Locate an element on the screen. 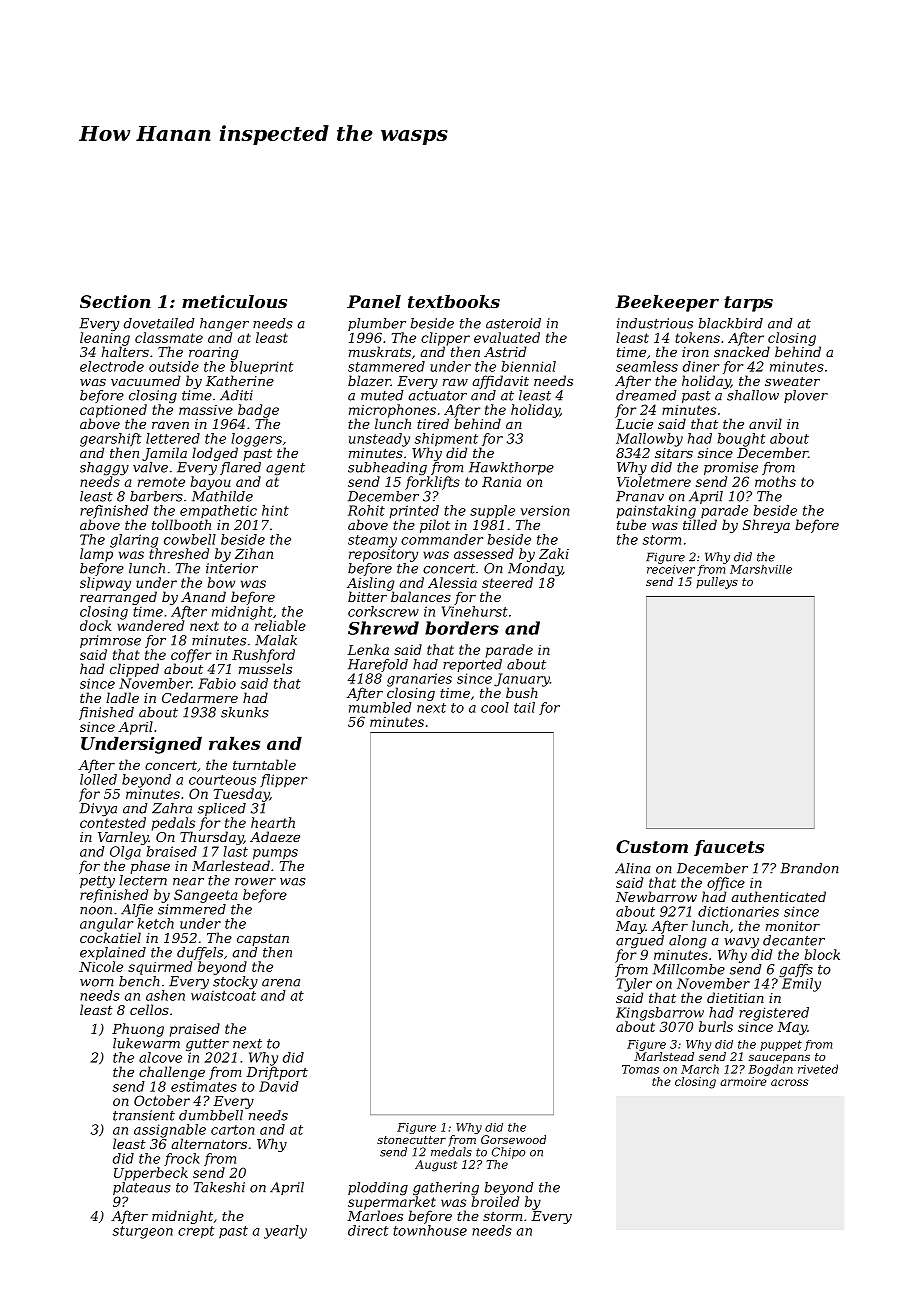 This screenshot has width=924, height=1308. tarps is located at coordinates (748, 304).
